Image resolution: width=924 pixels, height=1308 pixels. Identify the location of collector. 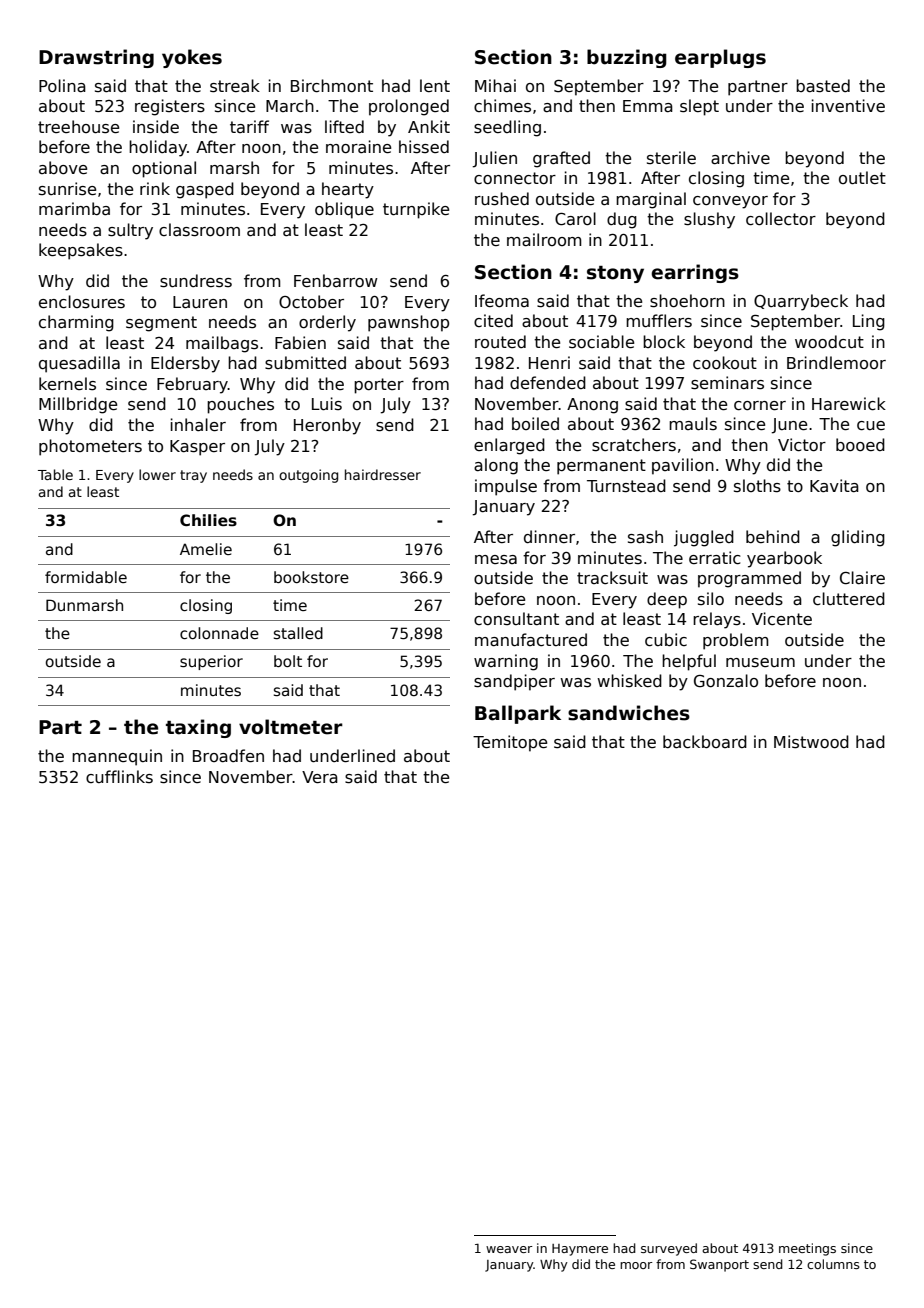
(781, 219).
